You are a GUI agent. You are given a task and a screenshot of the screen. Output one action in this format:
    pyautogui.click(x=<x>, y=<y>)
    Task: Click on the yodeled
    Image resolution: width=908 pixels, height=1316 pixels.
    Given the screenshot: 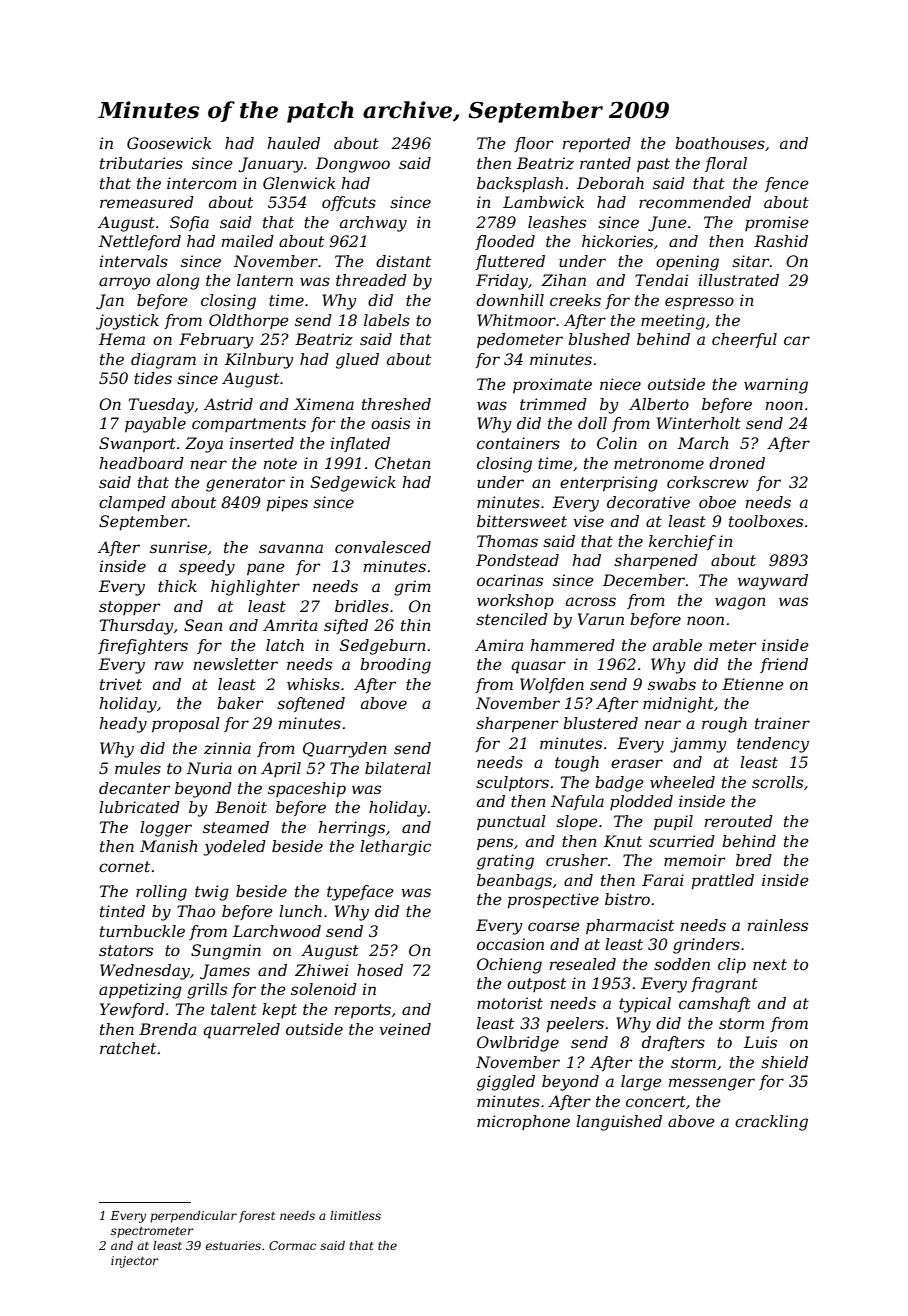 What is the action you would take?
    pyautogui.click(x=235, y=848)
